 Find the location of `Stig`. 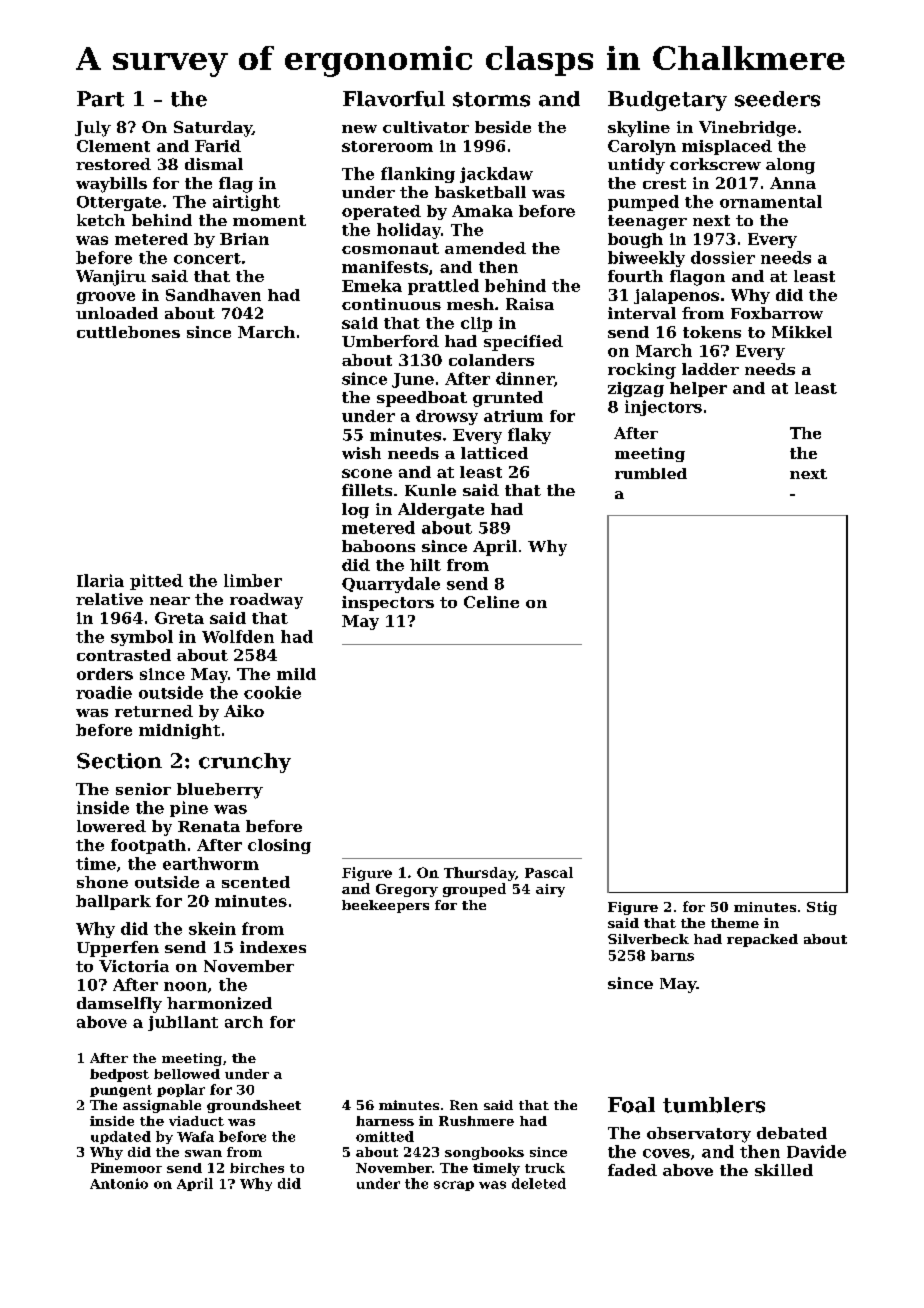

Stig is located at coordinates (822, 908).
